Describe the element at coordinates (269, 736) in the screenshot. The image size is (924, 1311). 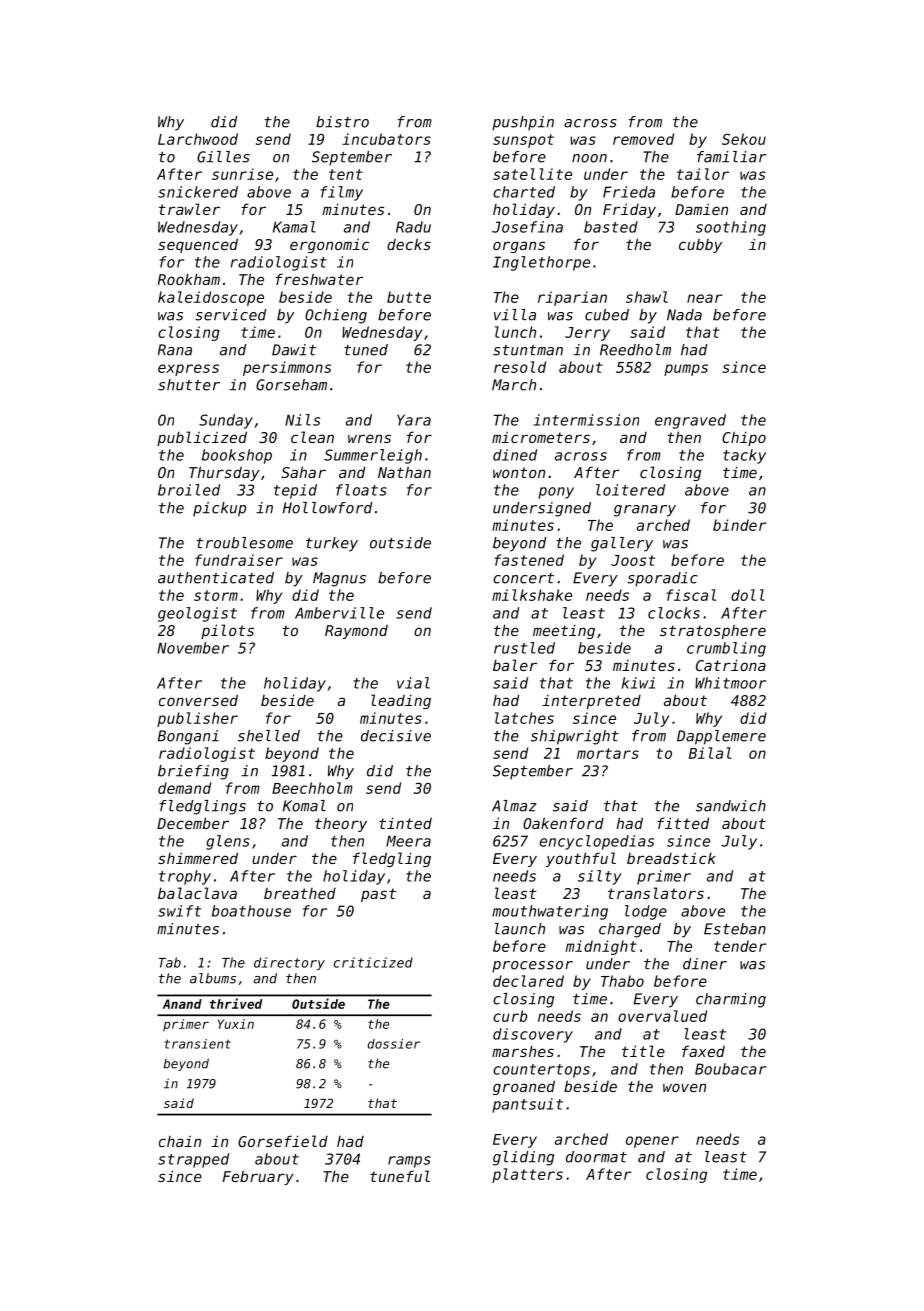
I see `shelled` at that location.
